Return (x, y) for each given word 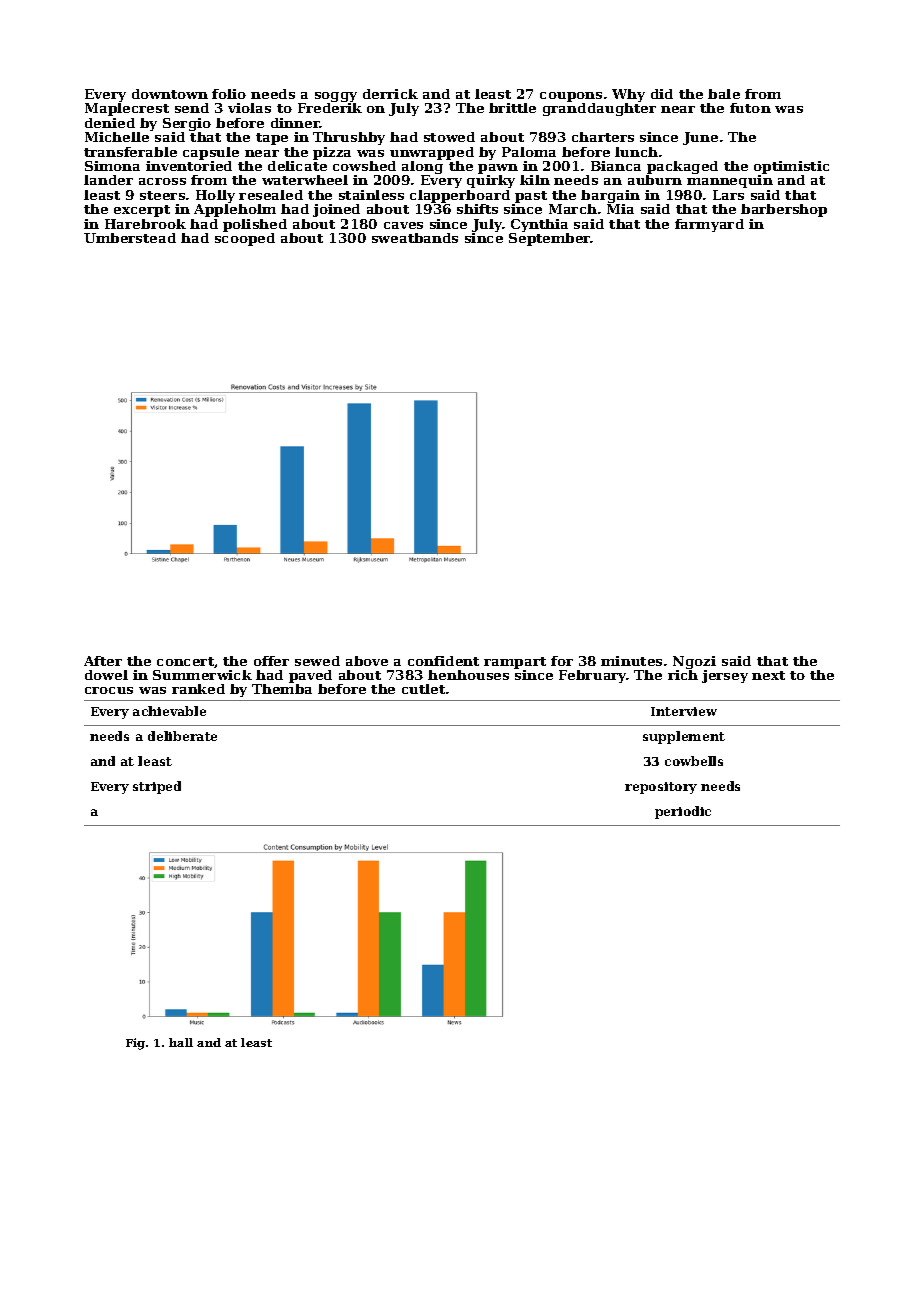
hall (181, 1042)
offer (271, 661)
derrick (390, 94)
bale (724, 94)
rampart (515, 663)
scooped (245, 239)
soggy (336, 97)
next (768, 675)
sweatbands (415, 238)
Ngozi (694, 662)
